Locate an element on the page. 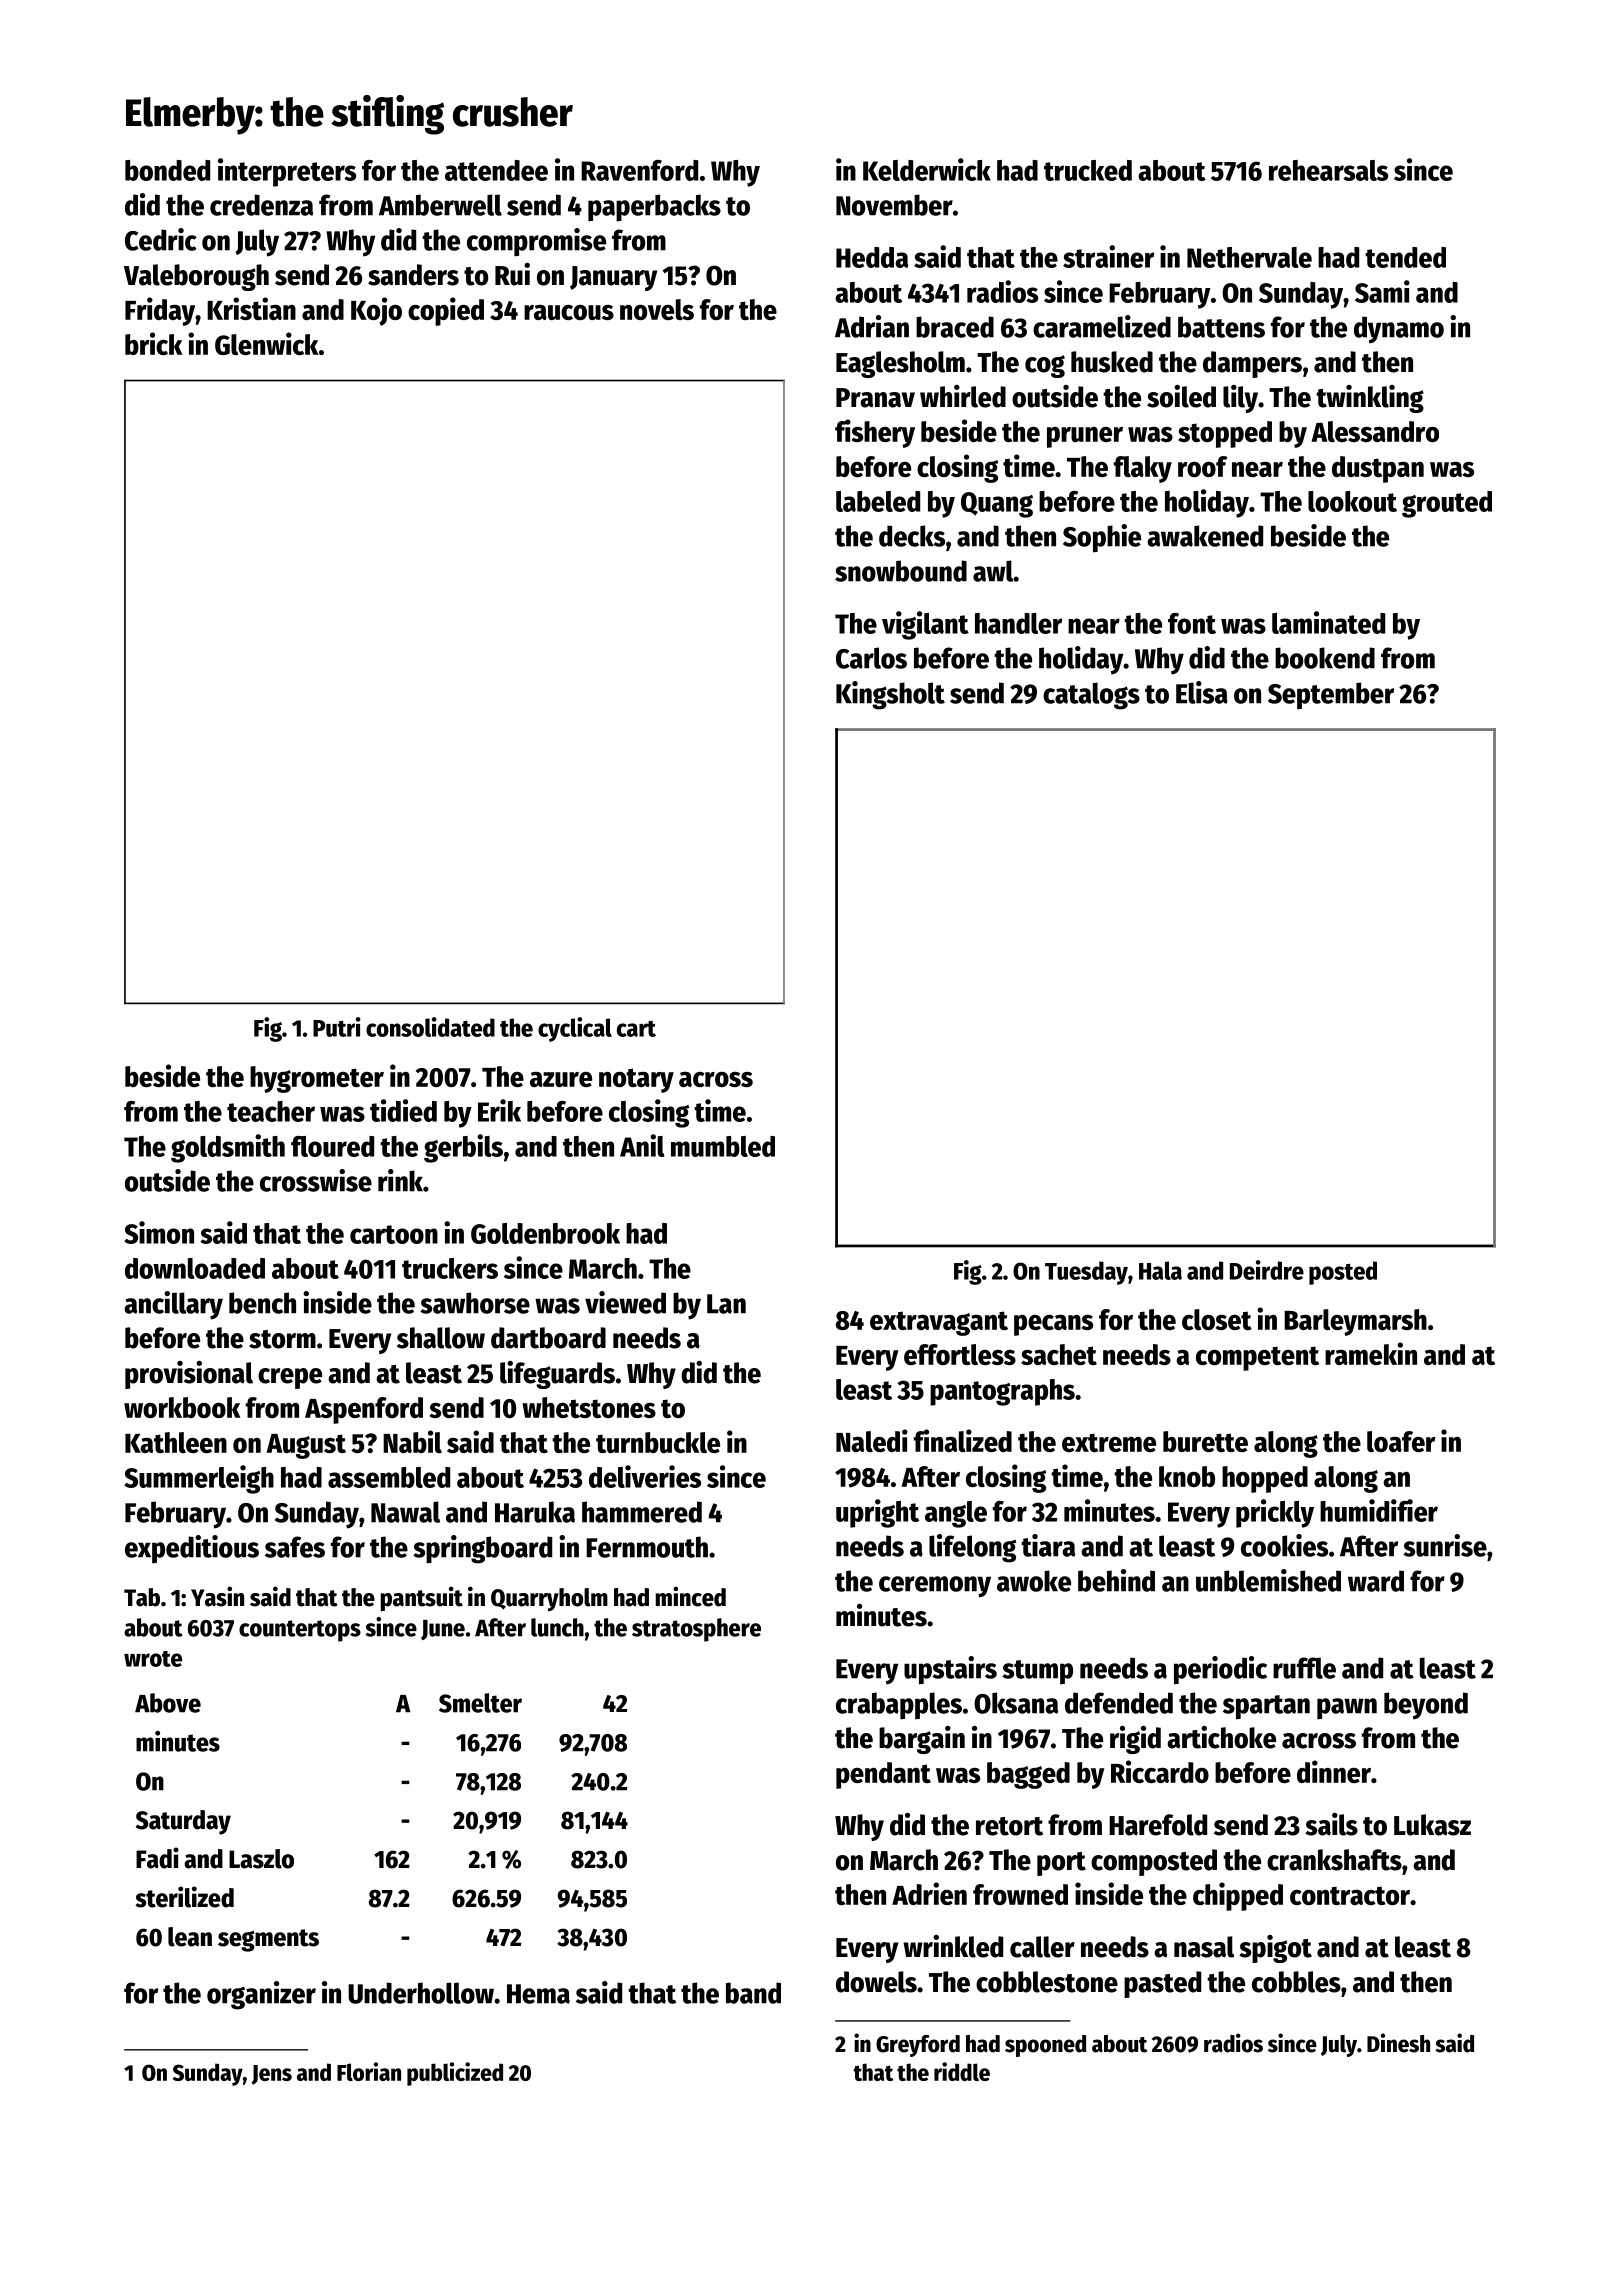  Friday is located at coordinates (160, 311).
